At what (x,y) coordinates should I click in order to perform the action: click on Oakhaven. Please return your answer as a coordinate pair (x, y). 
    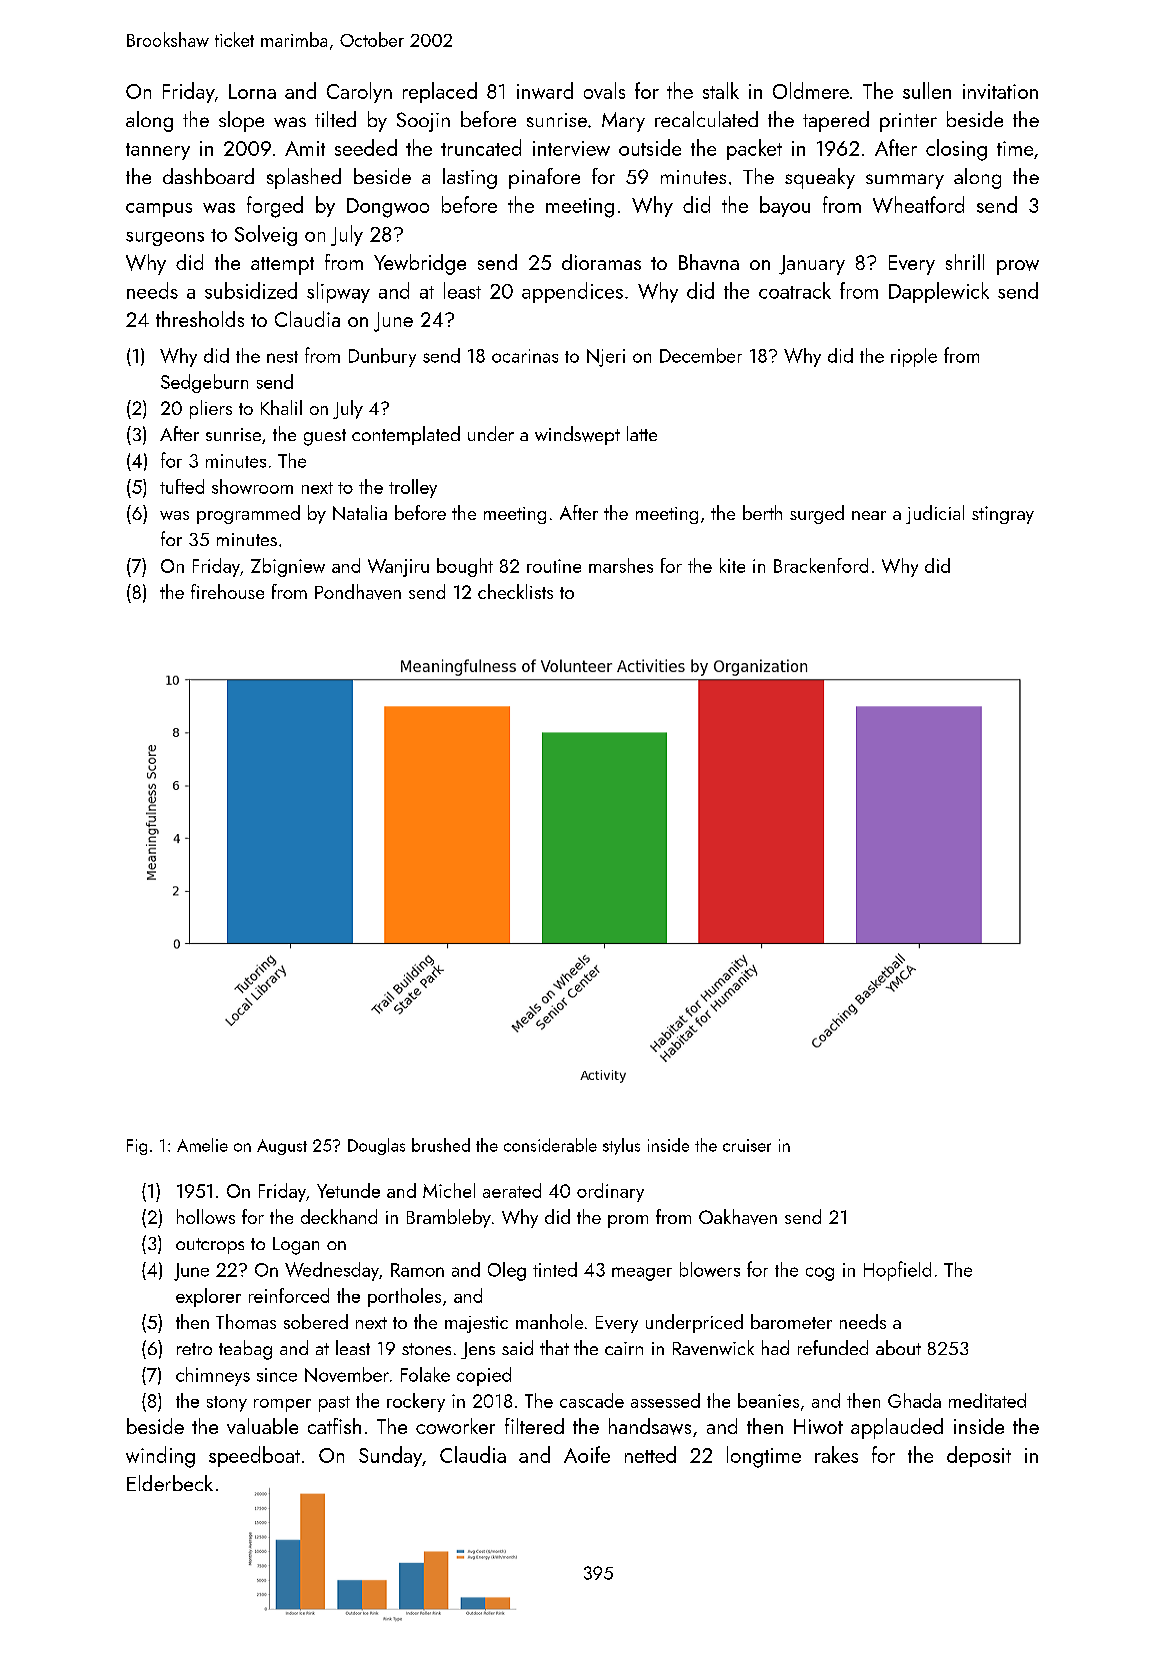
    Looking at the image, I should click on (738, 1217).
